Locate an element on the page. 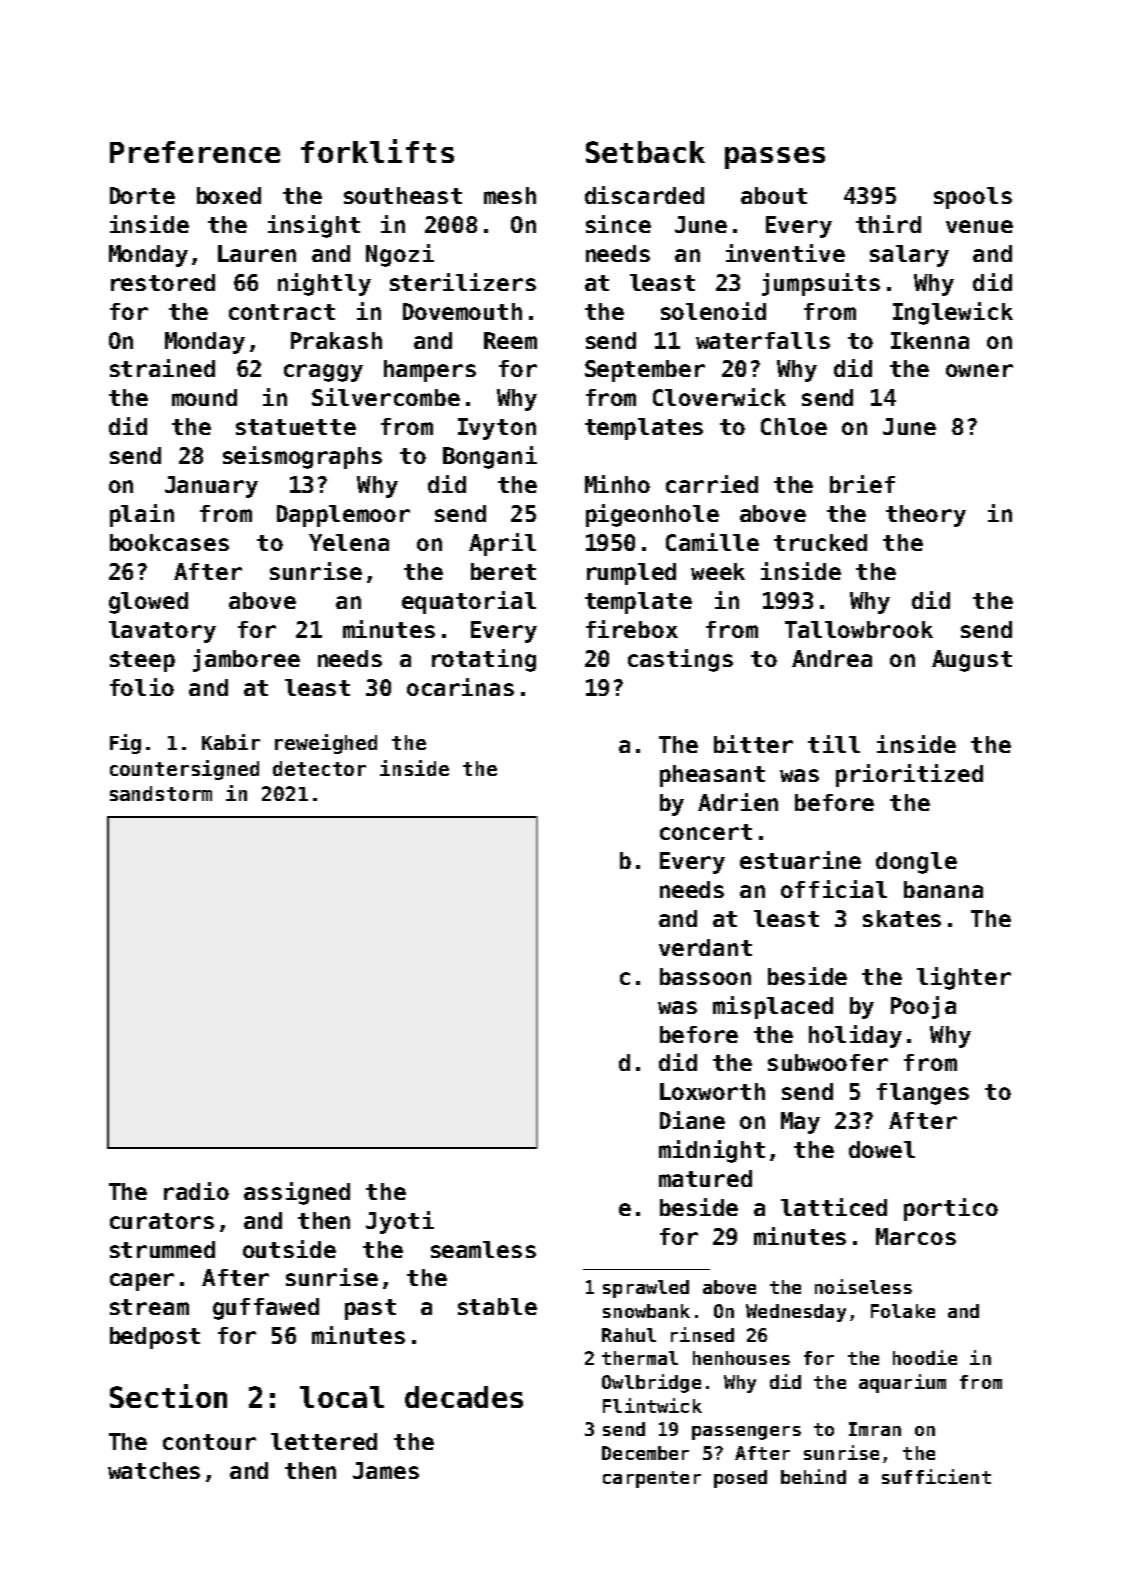  discarded is located at coordinates (644, 195).
